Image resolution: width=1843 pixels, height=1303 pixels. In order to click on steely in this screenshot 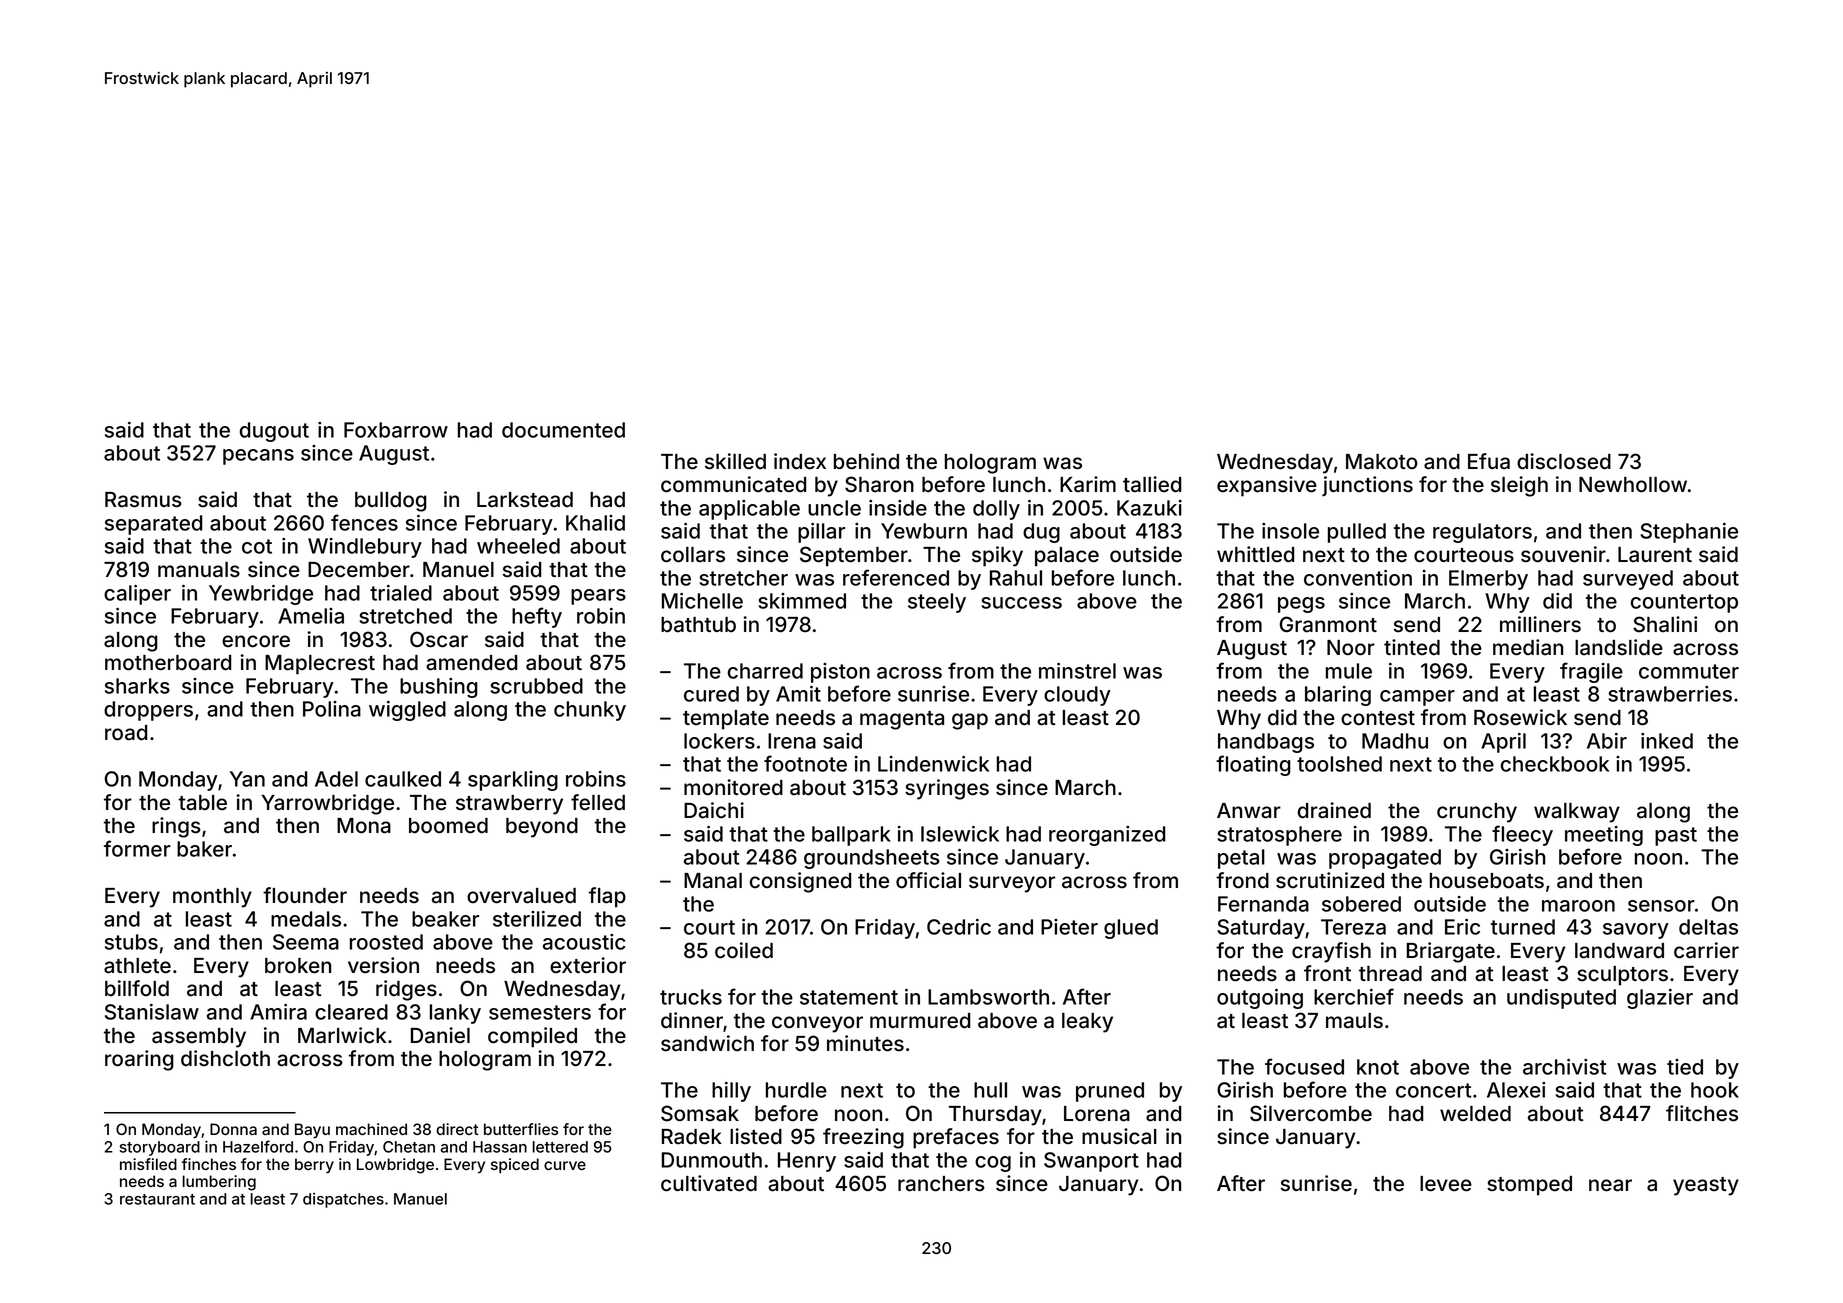, I will do `click(937, 603)`.
